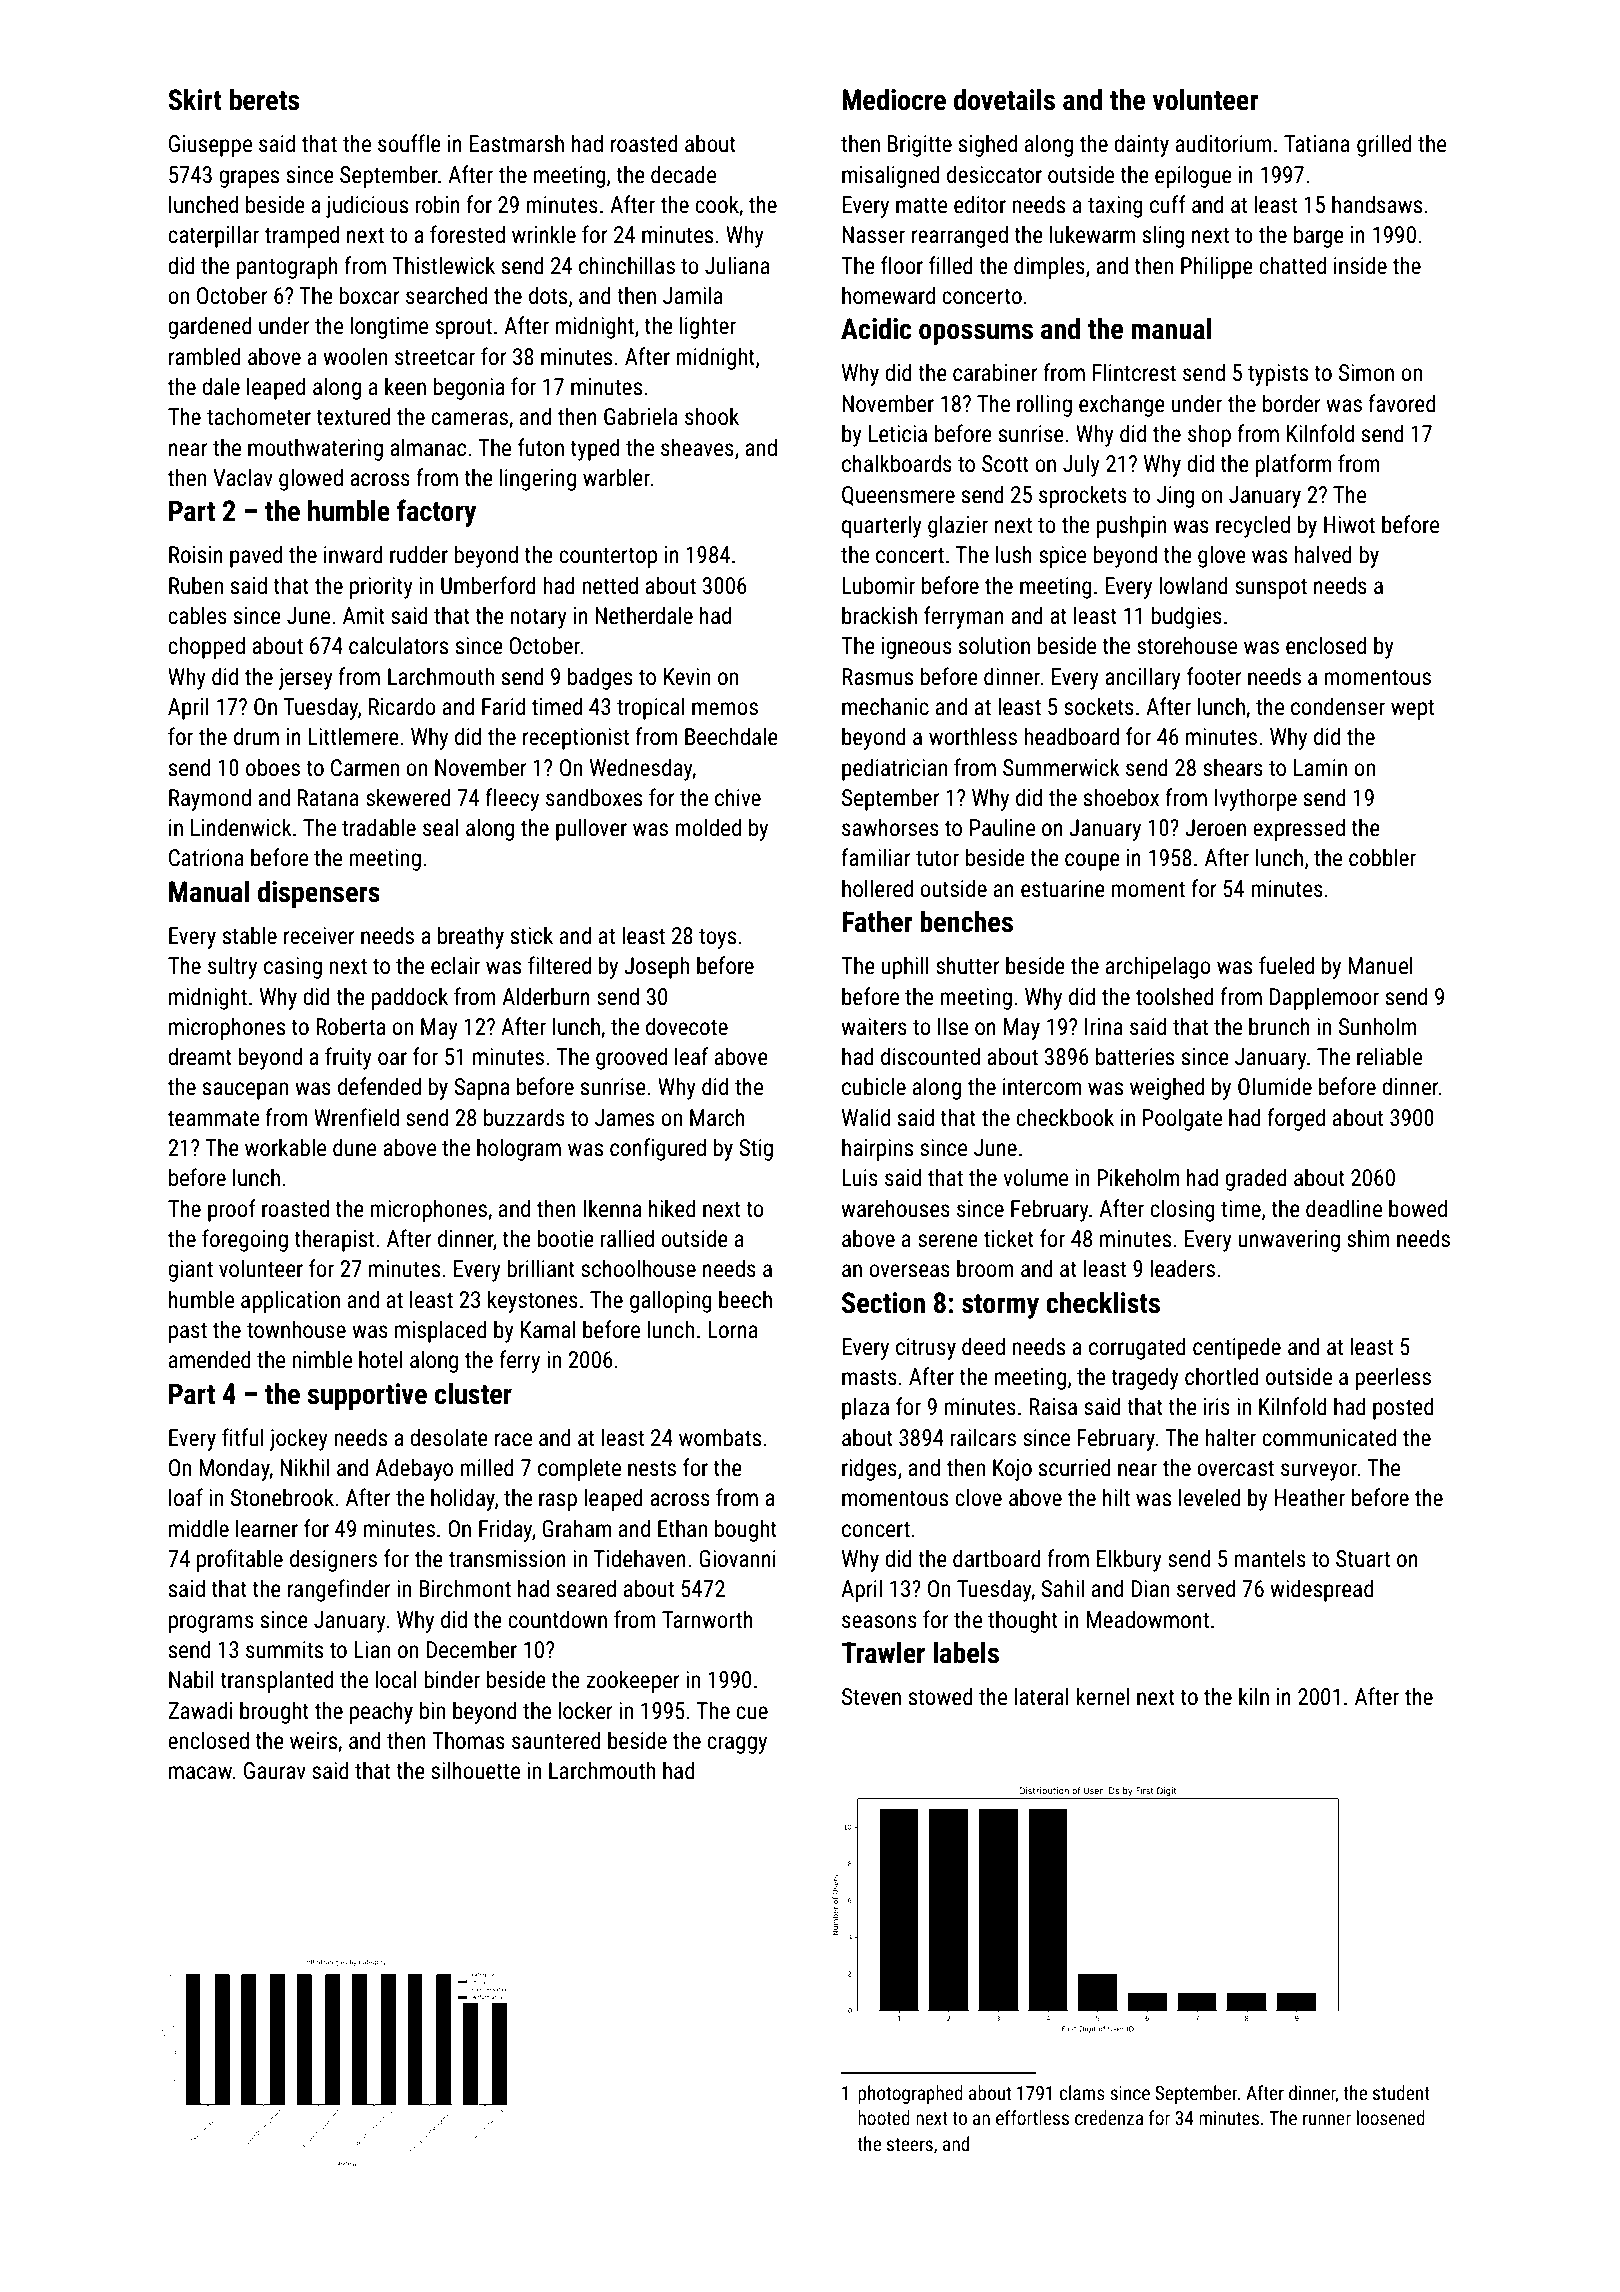 The height and width of the image is (2292, 1620). I want to click on expressed, so click(1299, 829).
